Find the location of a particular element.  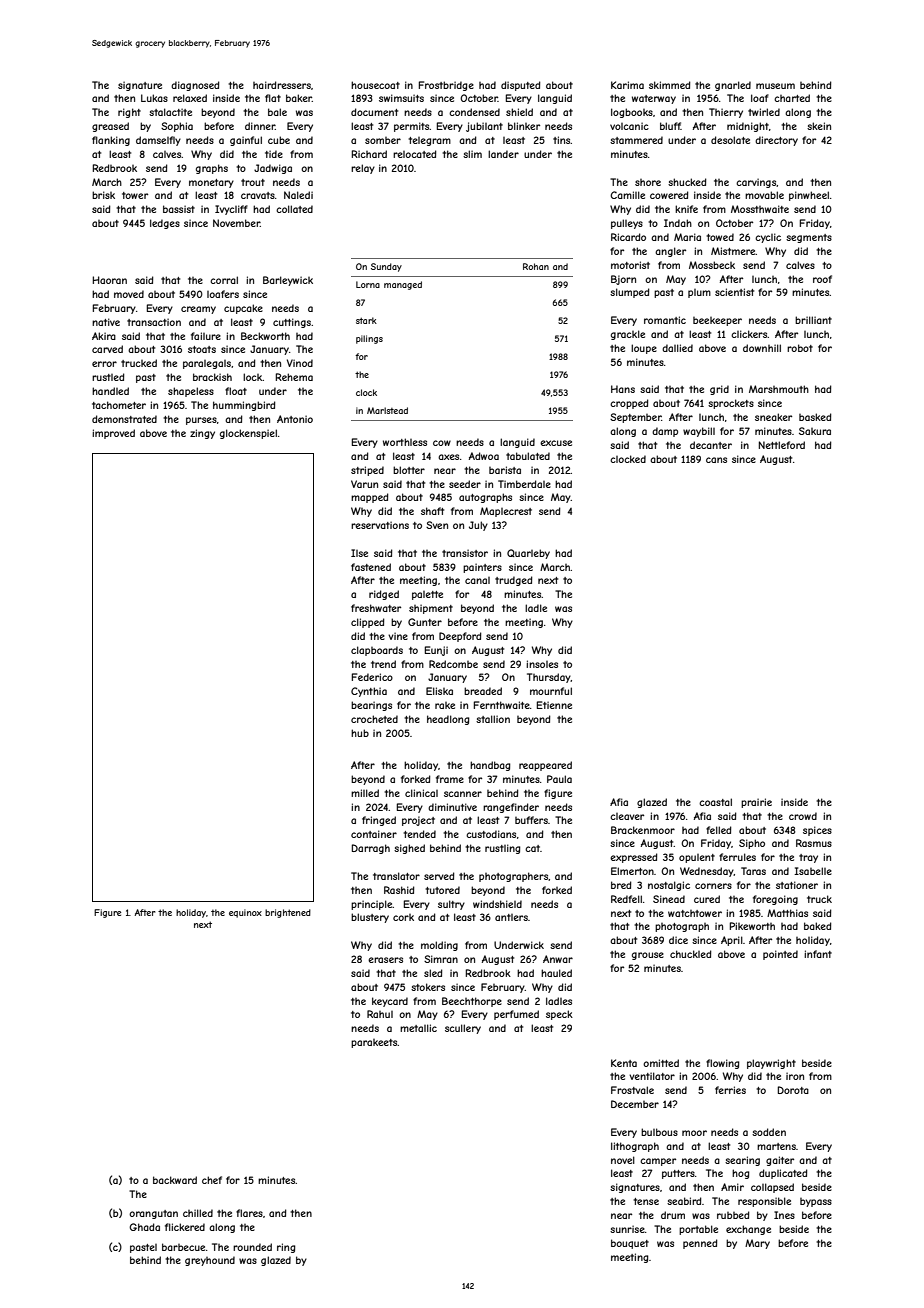

museum is located at coordinates (775, 86).
